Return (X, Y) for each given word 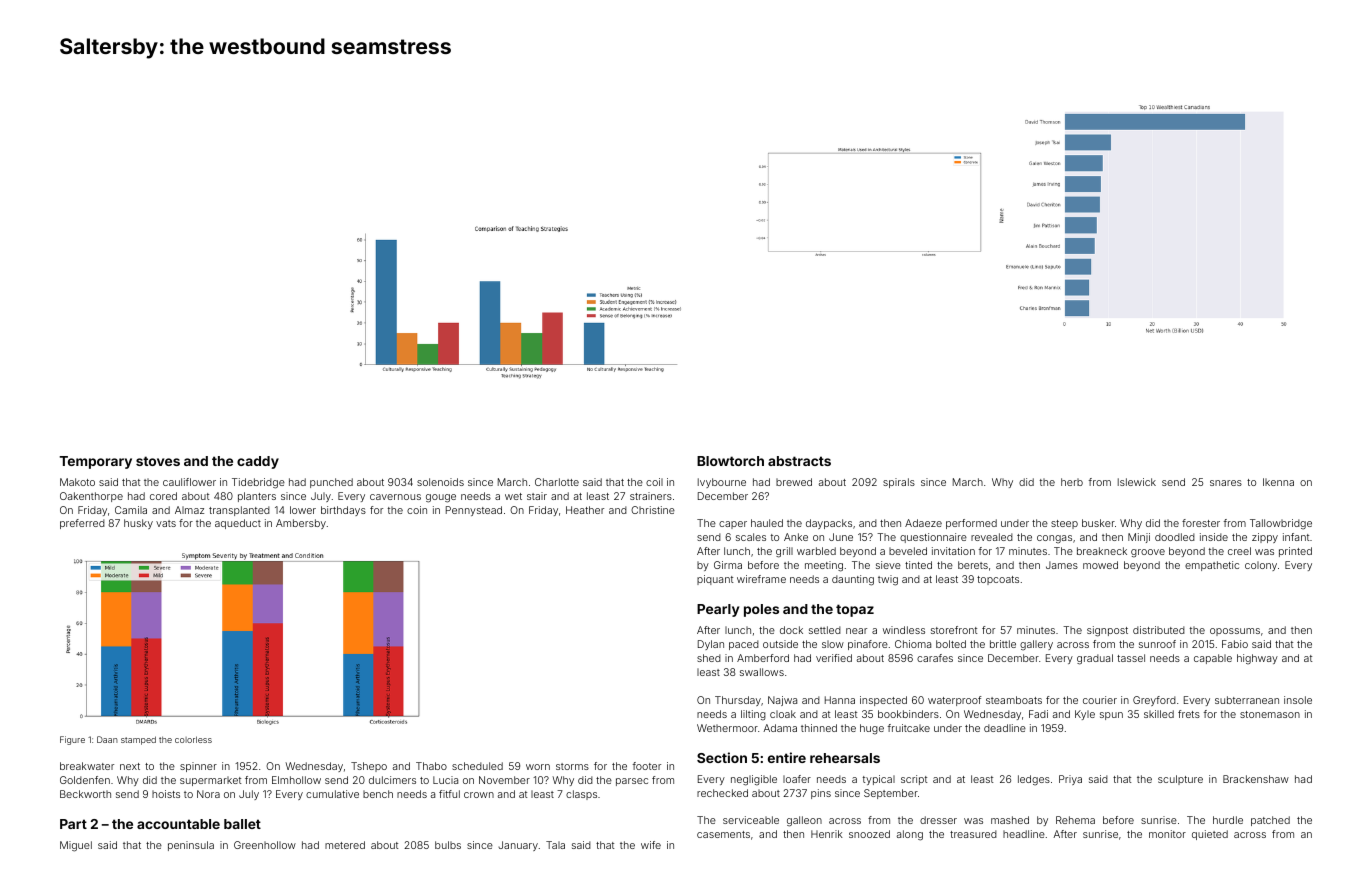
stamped (138, 740)
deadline (1005, 728)
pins (821, 794)
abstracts (799, 461)
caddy (258, 462)
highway (1257, 659)
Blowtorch (730, 461)
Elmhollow (296, 780)
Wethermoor (727, 728)
